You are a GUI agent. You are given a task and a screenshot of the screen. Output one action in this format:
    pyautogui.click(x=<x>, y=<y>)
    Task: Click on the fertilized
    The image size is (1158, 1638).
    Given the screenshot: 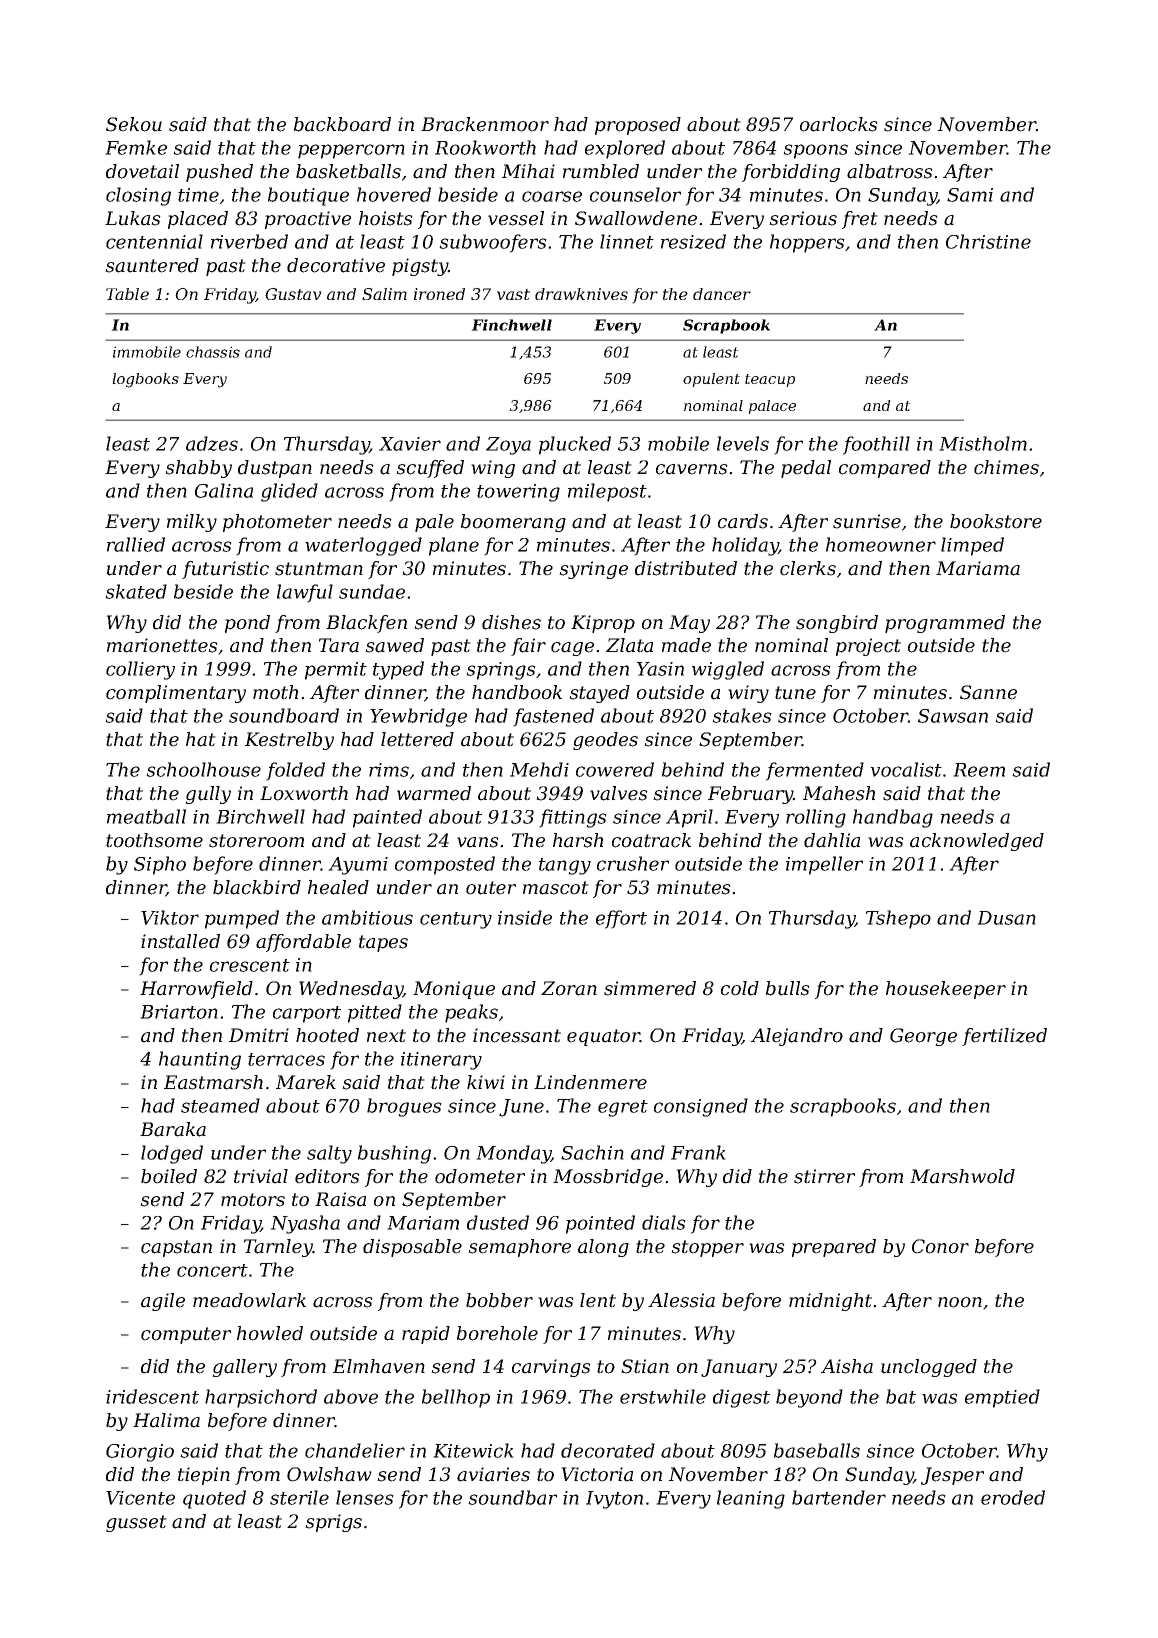 What is the action you would take?
    pyautogui.click(x=1004, y=1037)
